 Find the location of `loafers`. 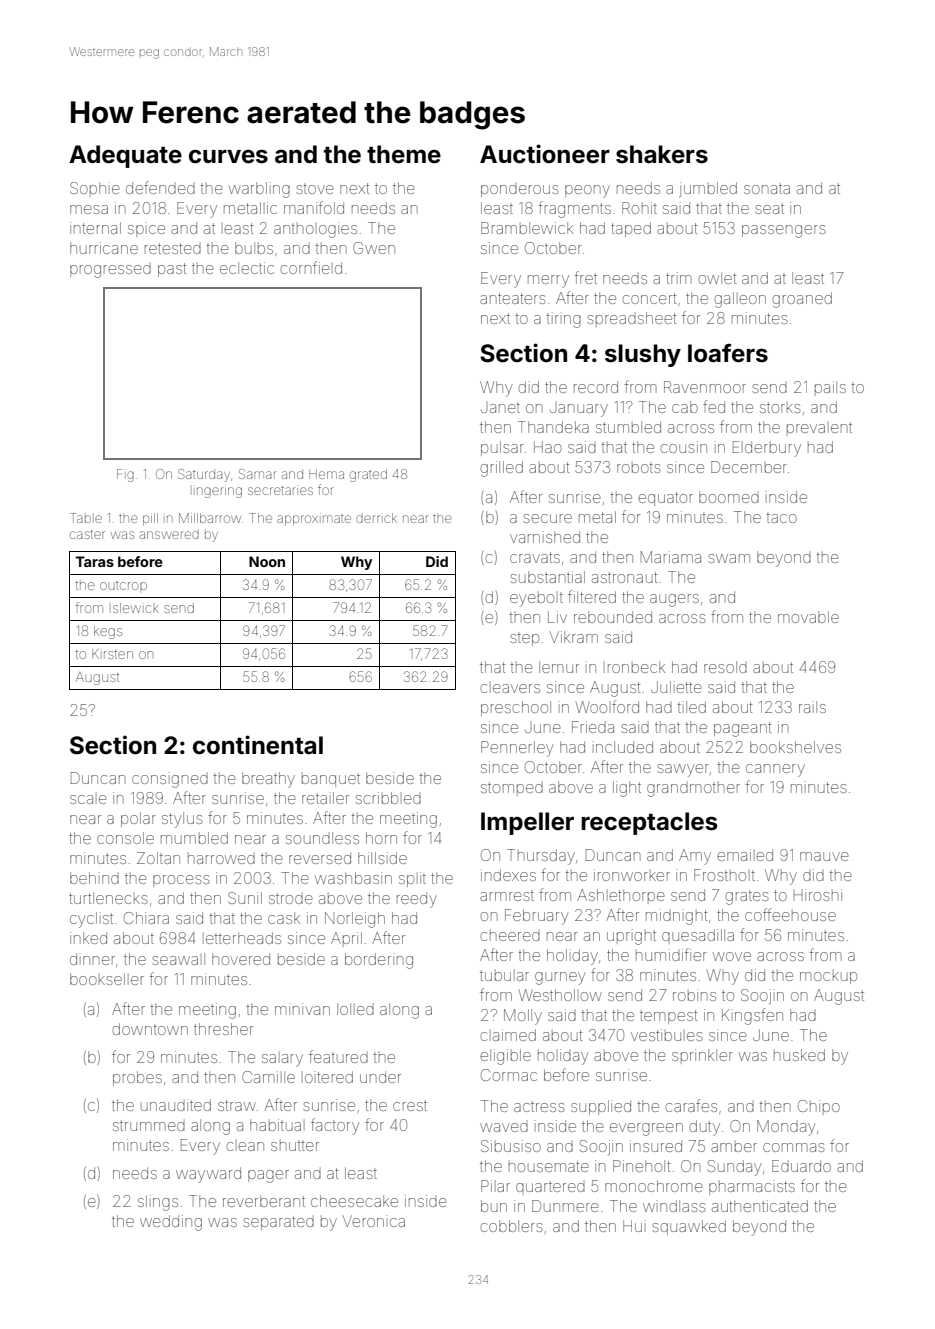

loafers is located at coordinates (728, 353).
